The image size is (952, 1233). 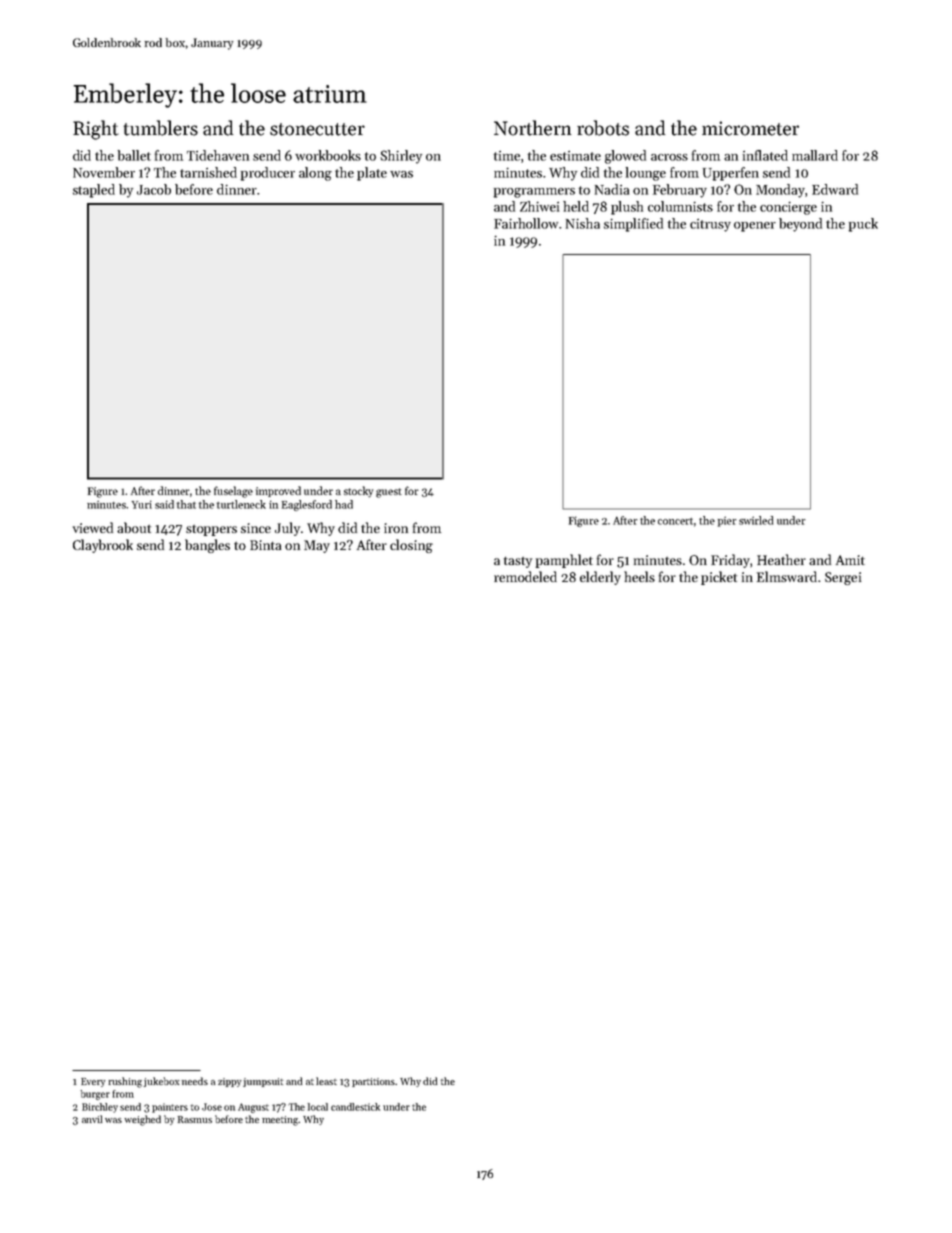 What do you see at coordinates (863, 225) in the screenshot?
I see `puck` at bounding box center [863, 225].
